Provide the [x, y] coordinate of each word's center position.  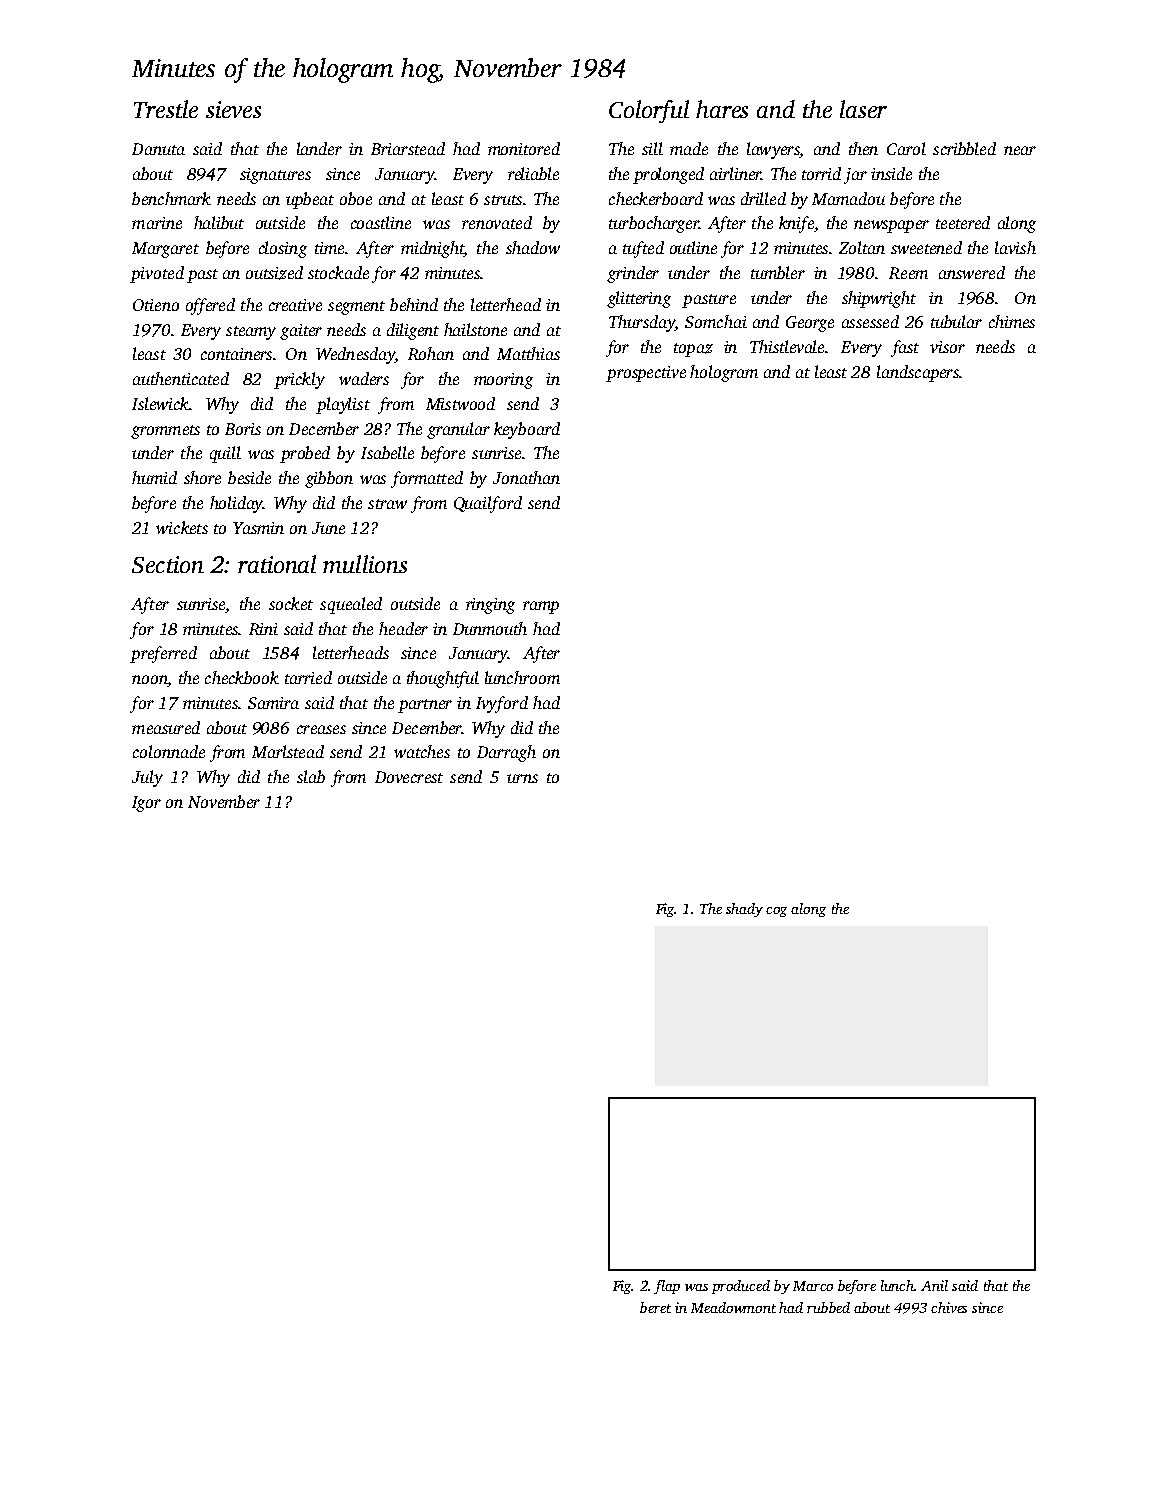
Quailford [488, 504]
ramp [541, 607]
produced [741, 1287]
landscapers [918, 373]
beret [655, 1307]
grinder [633, 274]
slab [311, 776]
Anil [934, 1285]
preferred [163, 654]
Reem [908, 273]
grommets [165, 432]
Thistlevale [787, 346]
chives [949, 1307]
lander [319, 148]
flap [667, 1287]
